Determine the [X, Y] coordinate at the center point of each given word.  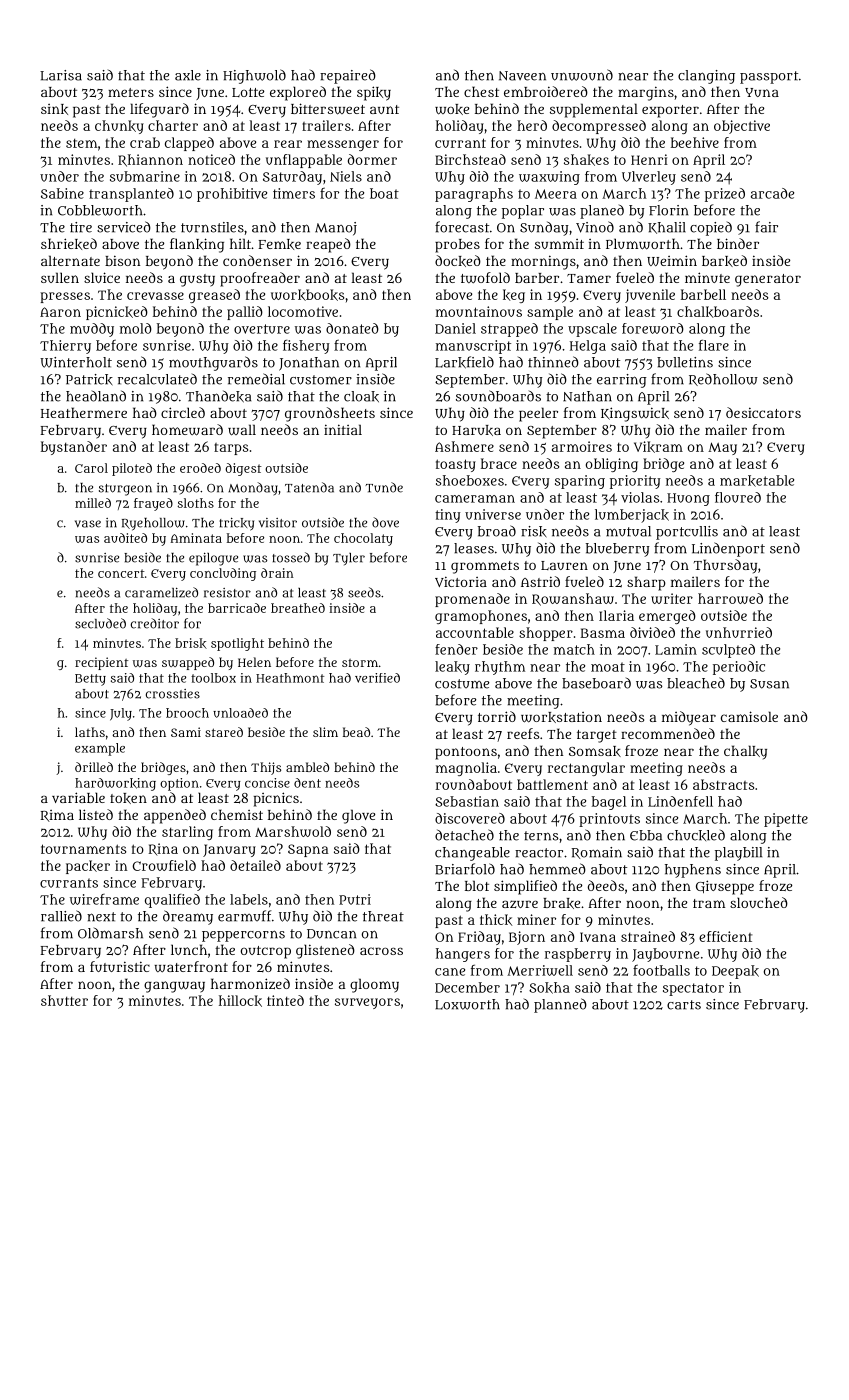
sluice [102, 277]
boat [384, 193]
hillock [240, 1001]
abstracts [723, 784]
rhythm [500, 668]
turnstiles [212, 227]
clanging [706, 77]
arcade [772, 193]
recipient [101, 663]
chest [481, 91]
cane [450, 972]
